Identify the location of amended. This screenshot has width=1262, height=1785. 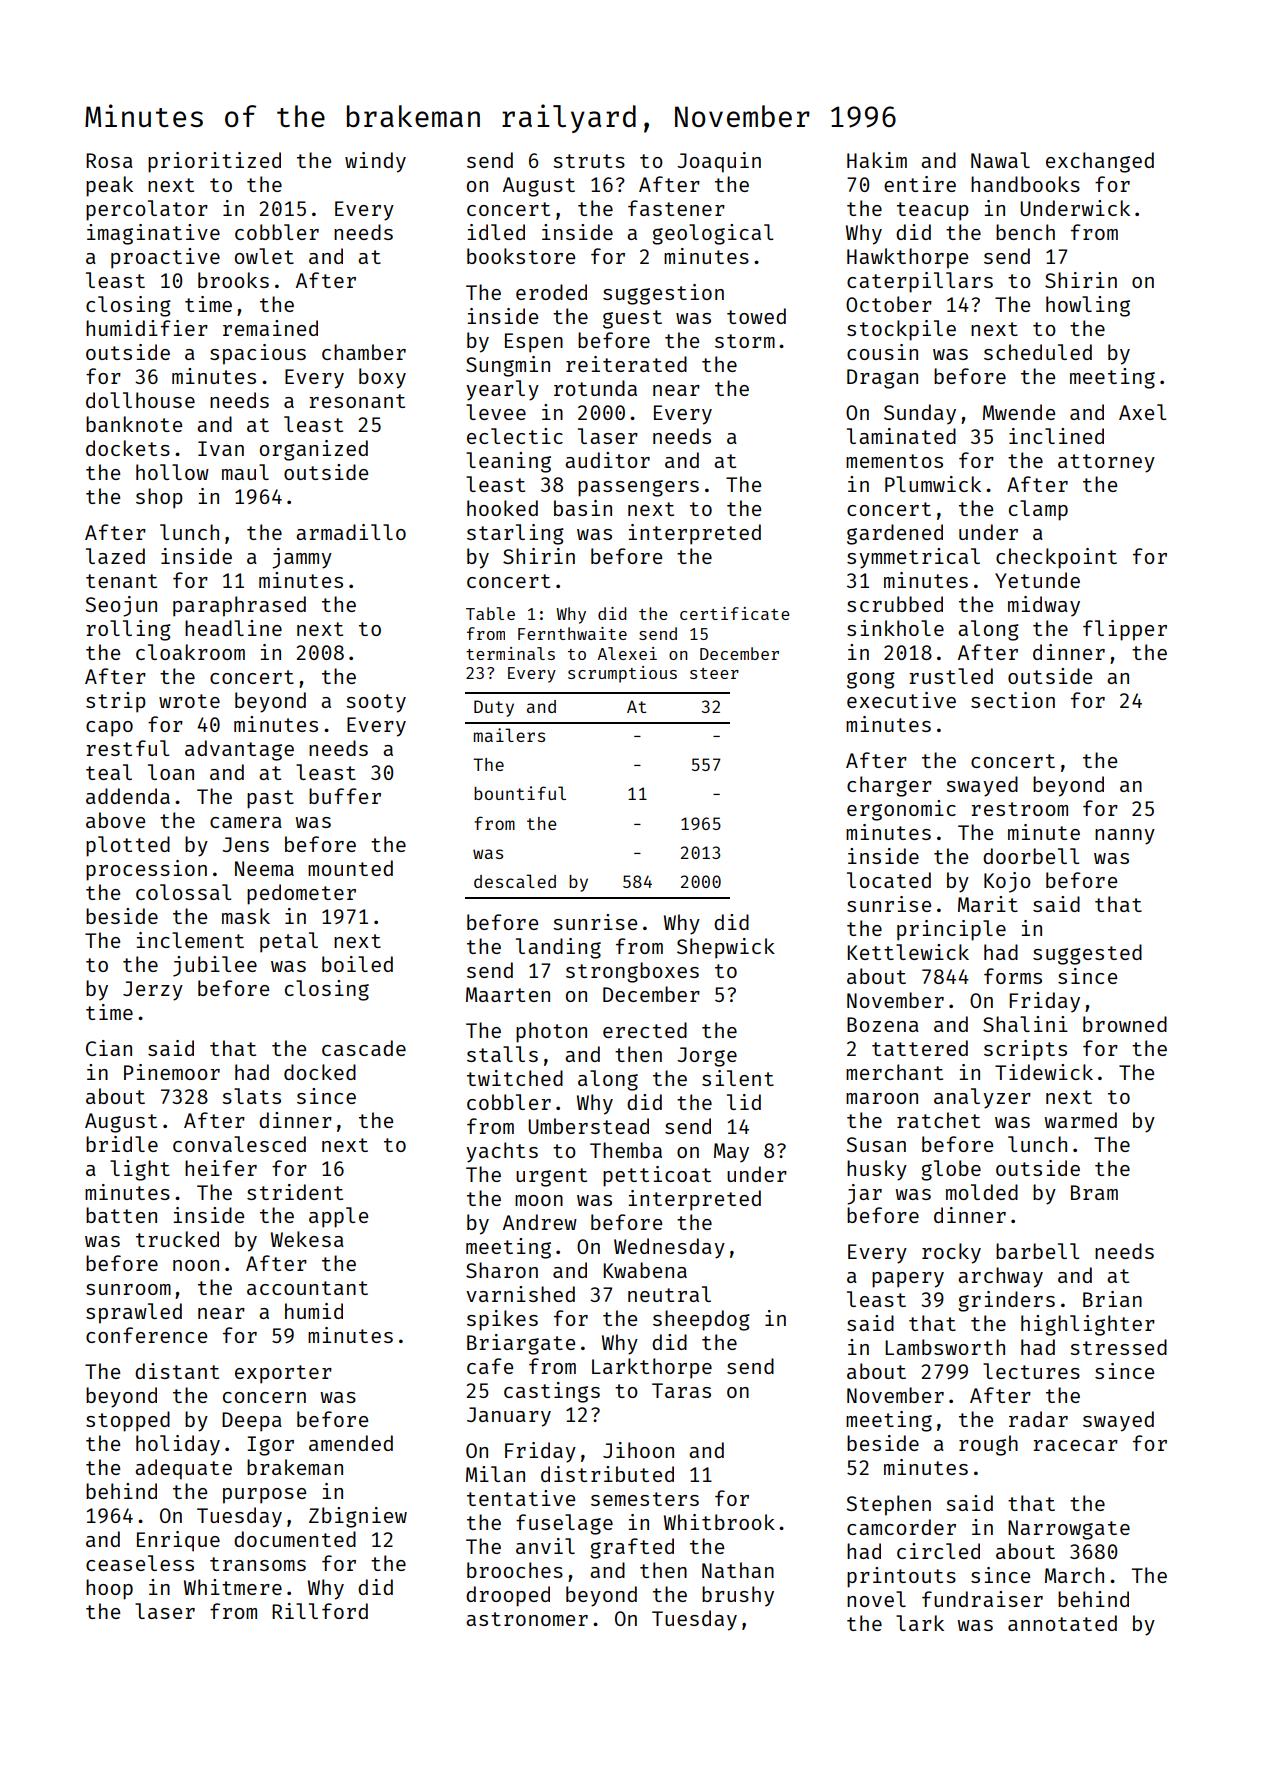
(351, 1443).
